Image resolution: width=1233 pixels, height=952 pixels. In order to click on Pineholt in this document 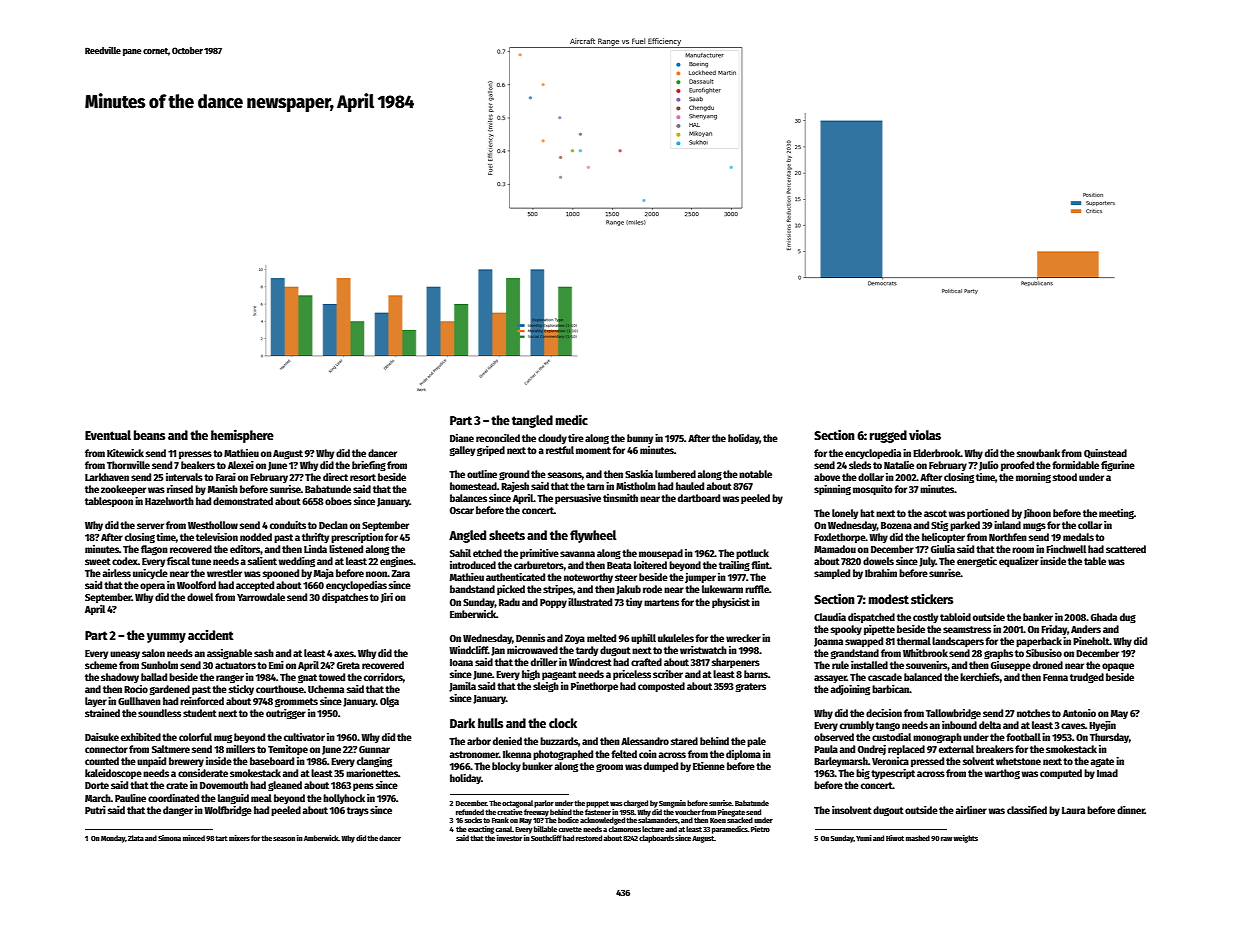, I will do `click(1091, 641)`.
